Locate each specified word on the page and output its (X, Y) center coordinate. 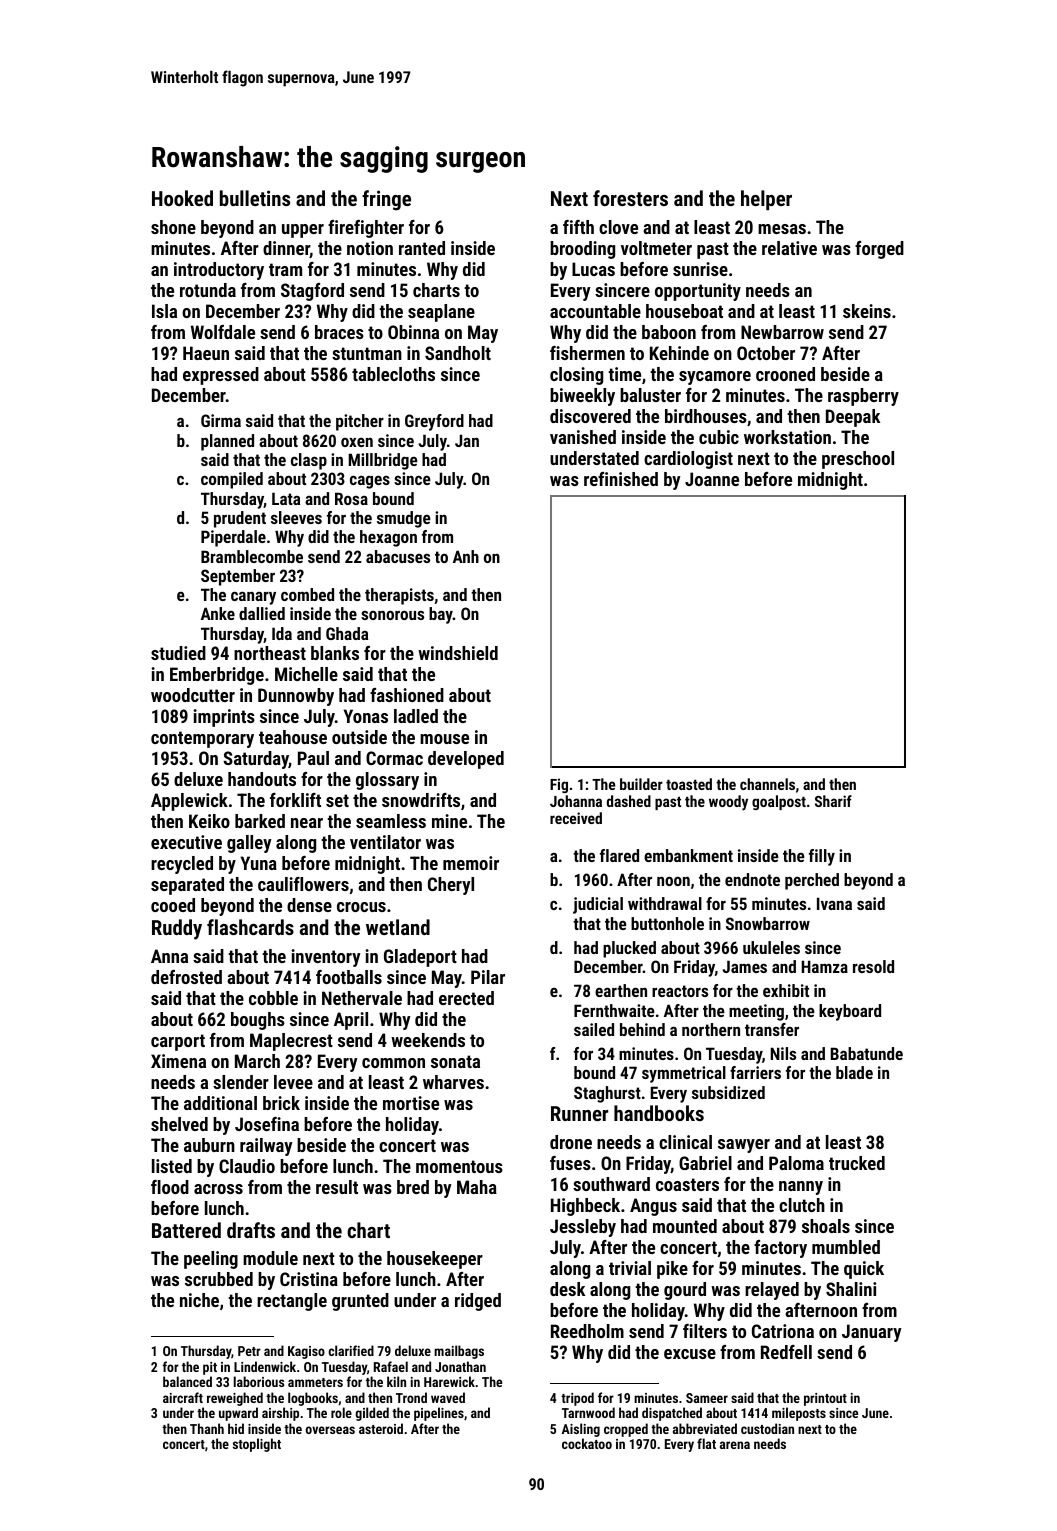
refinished (621, 479)
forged (879, 250)
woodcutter (193, 695)
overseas (330, 1430)
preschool (858, 460)
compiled (232, 480)
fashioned (407, 695)
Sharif (833, 801)
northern (711, 1029)
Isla (164, 311)
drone (571, 1142)
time (624, 374)
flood (170, 1187)
